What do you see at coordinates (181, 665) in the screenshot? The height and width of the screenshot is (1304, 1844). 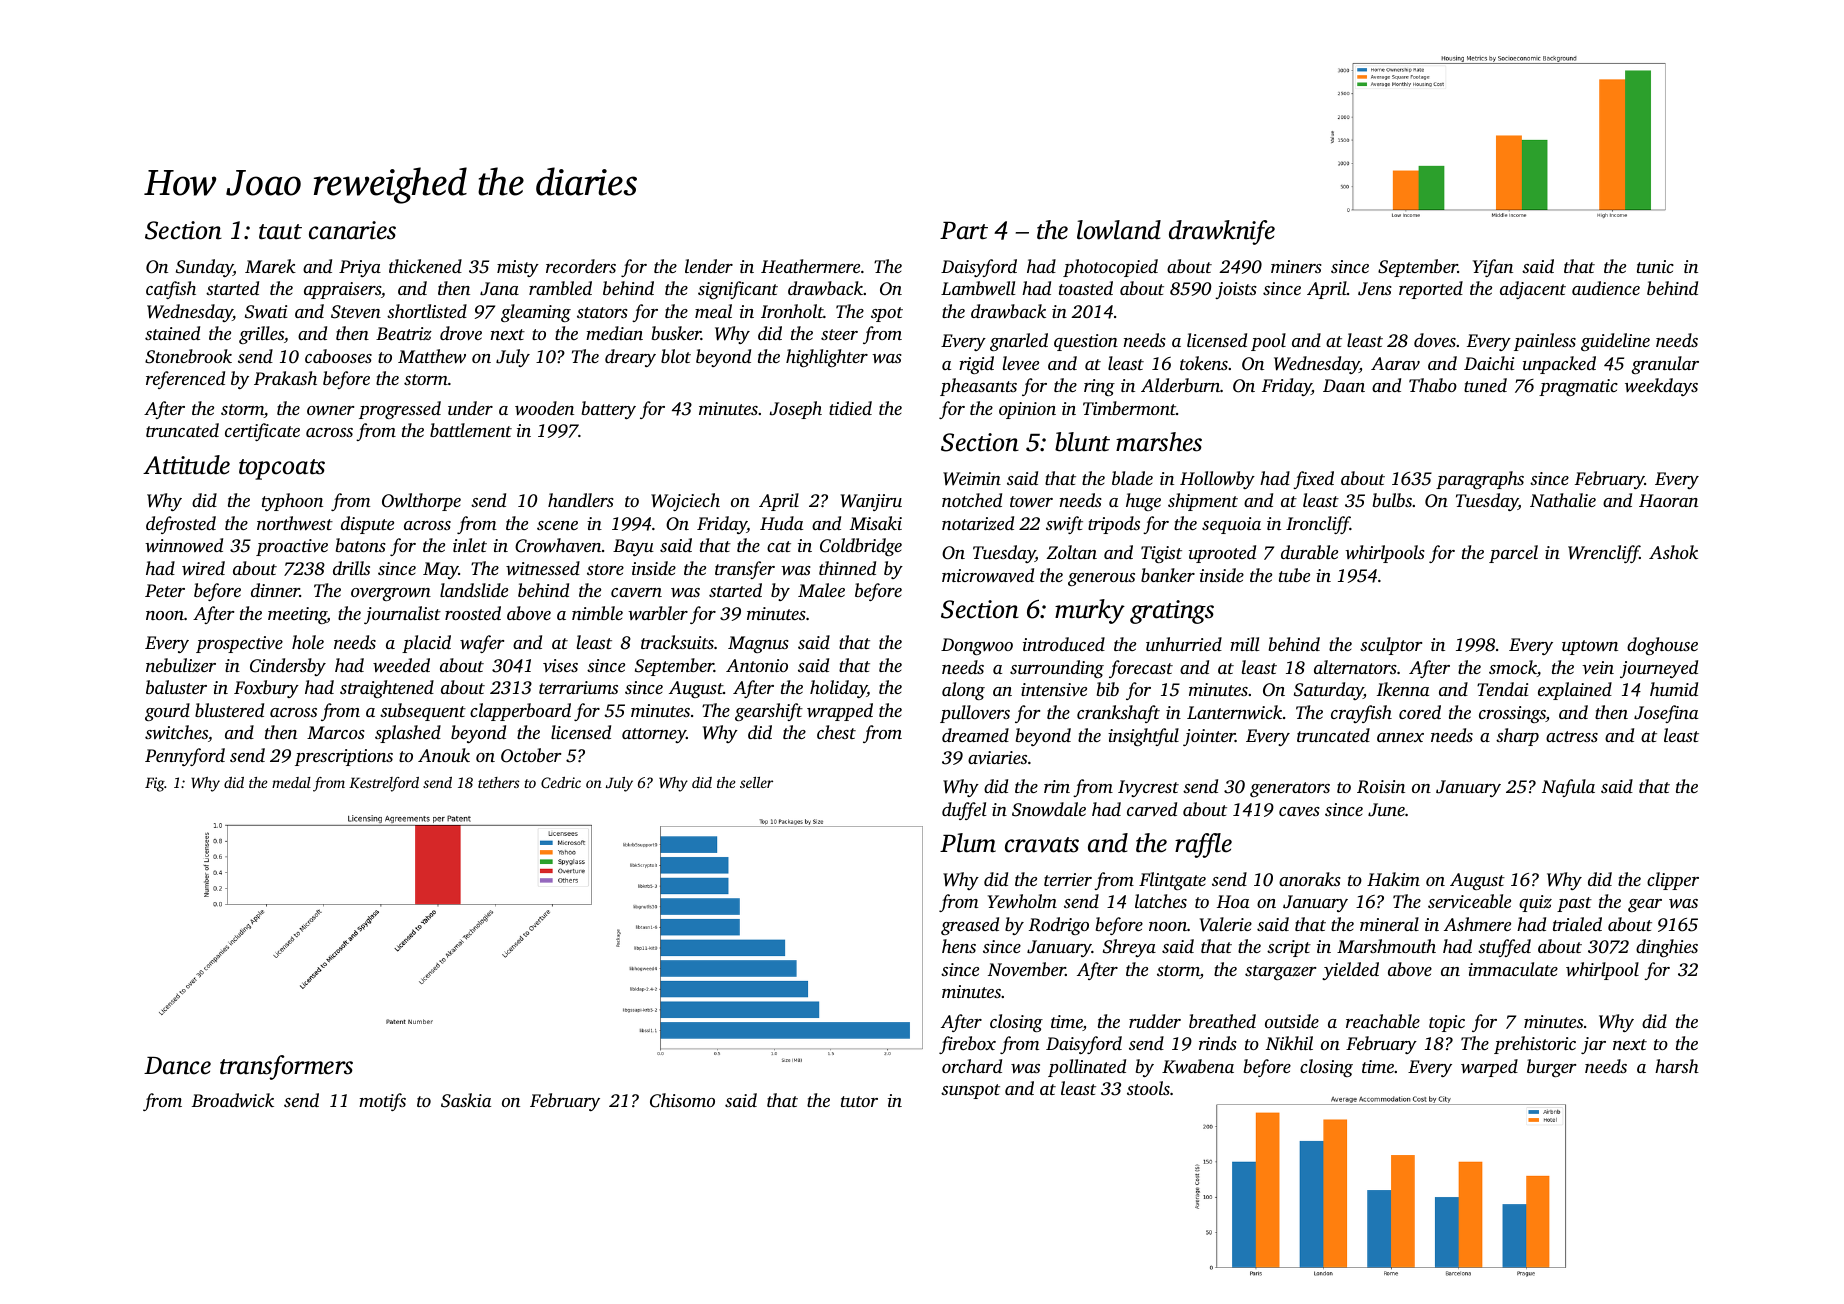 I see `nebulizer` at bounding box center [181, 665].
